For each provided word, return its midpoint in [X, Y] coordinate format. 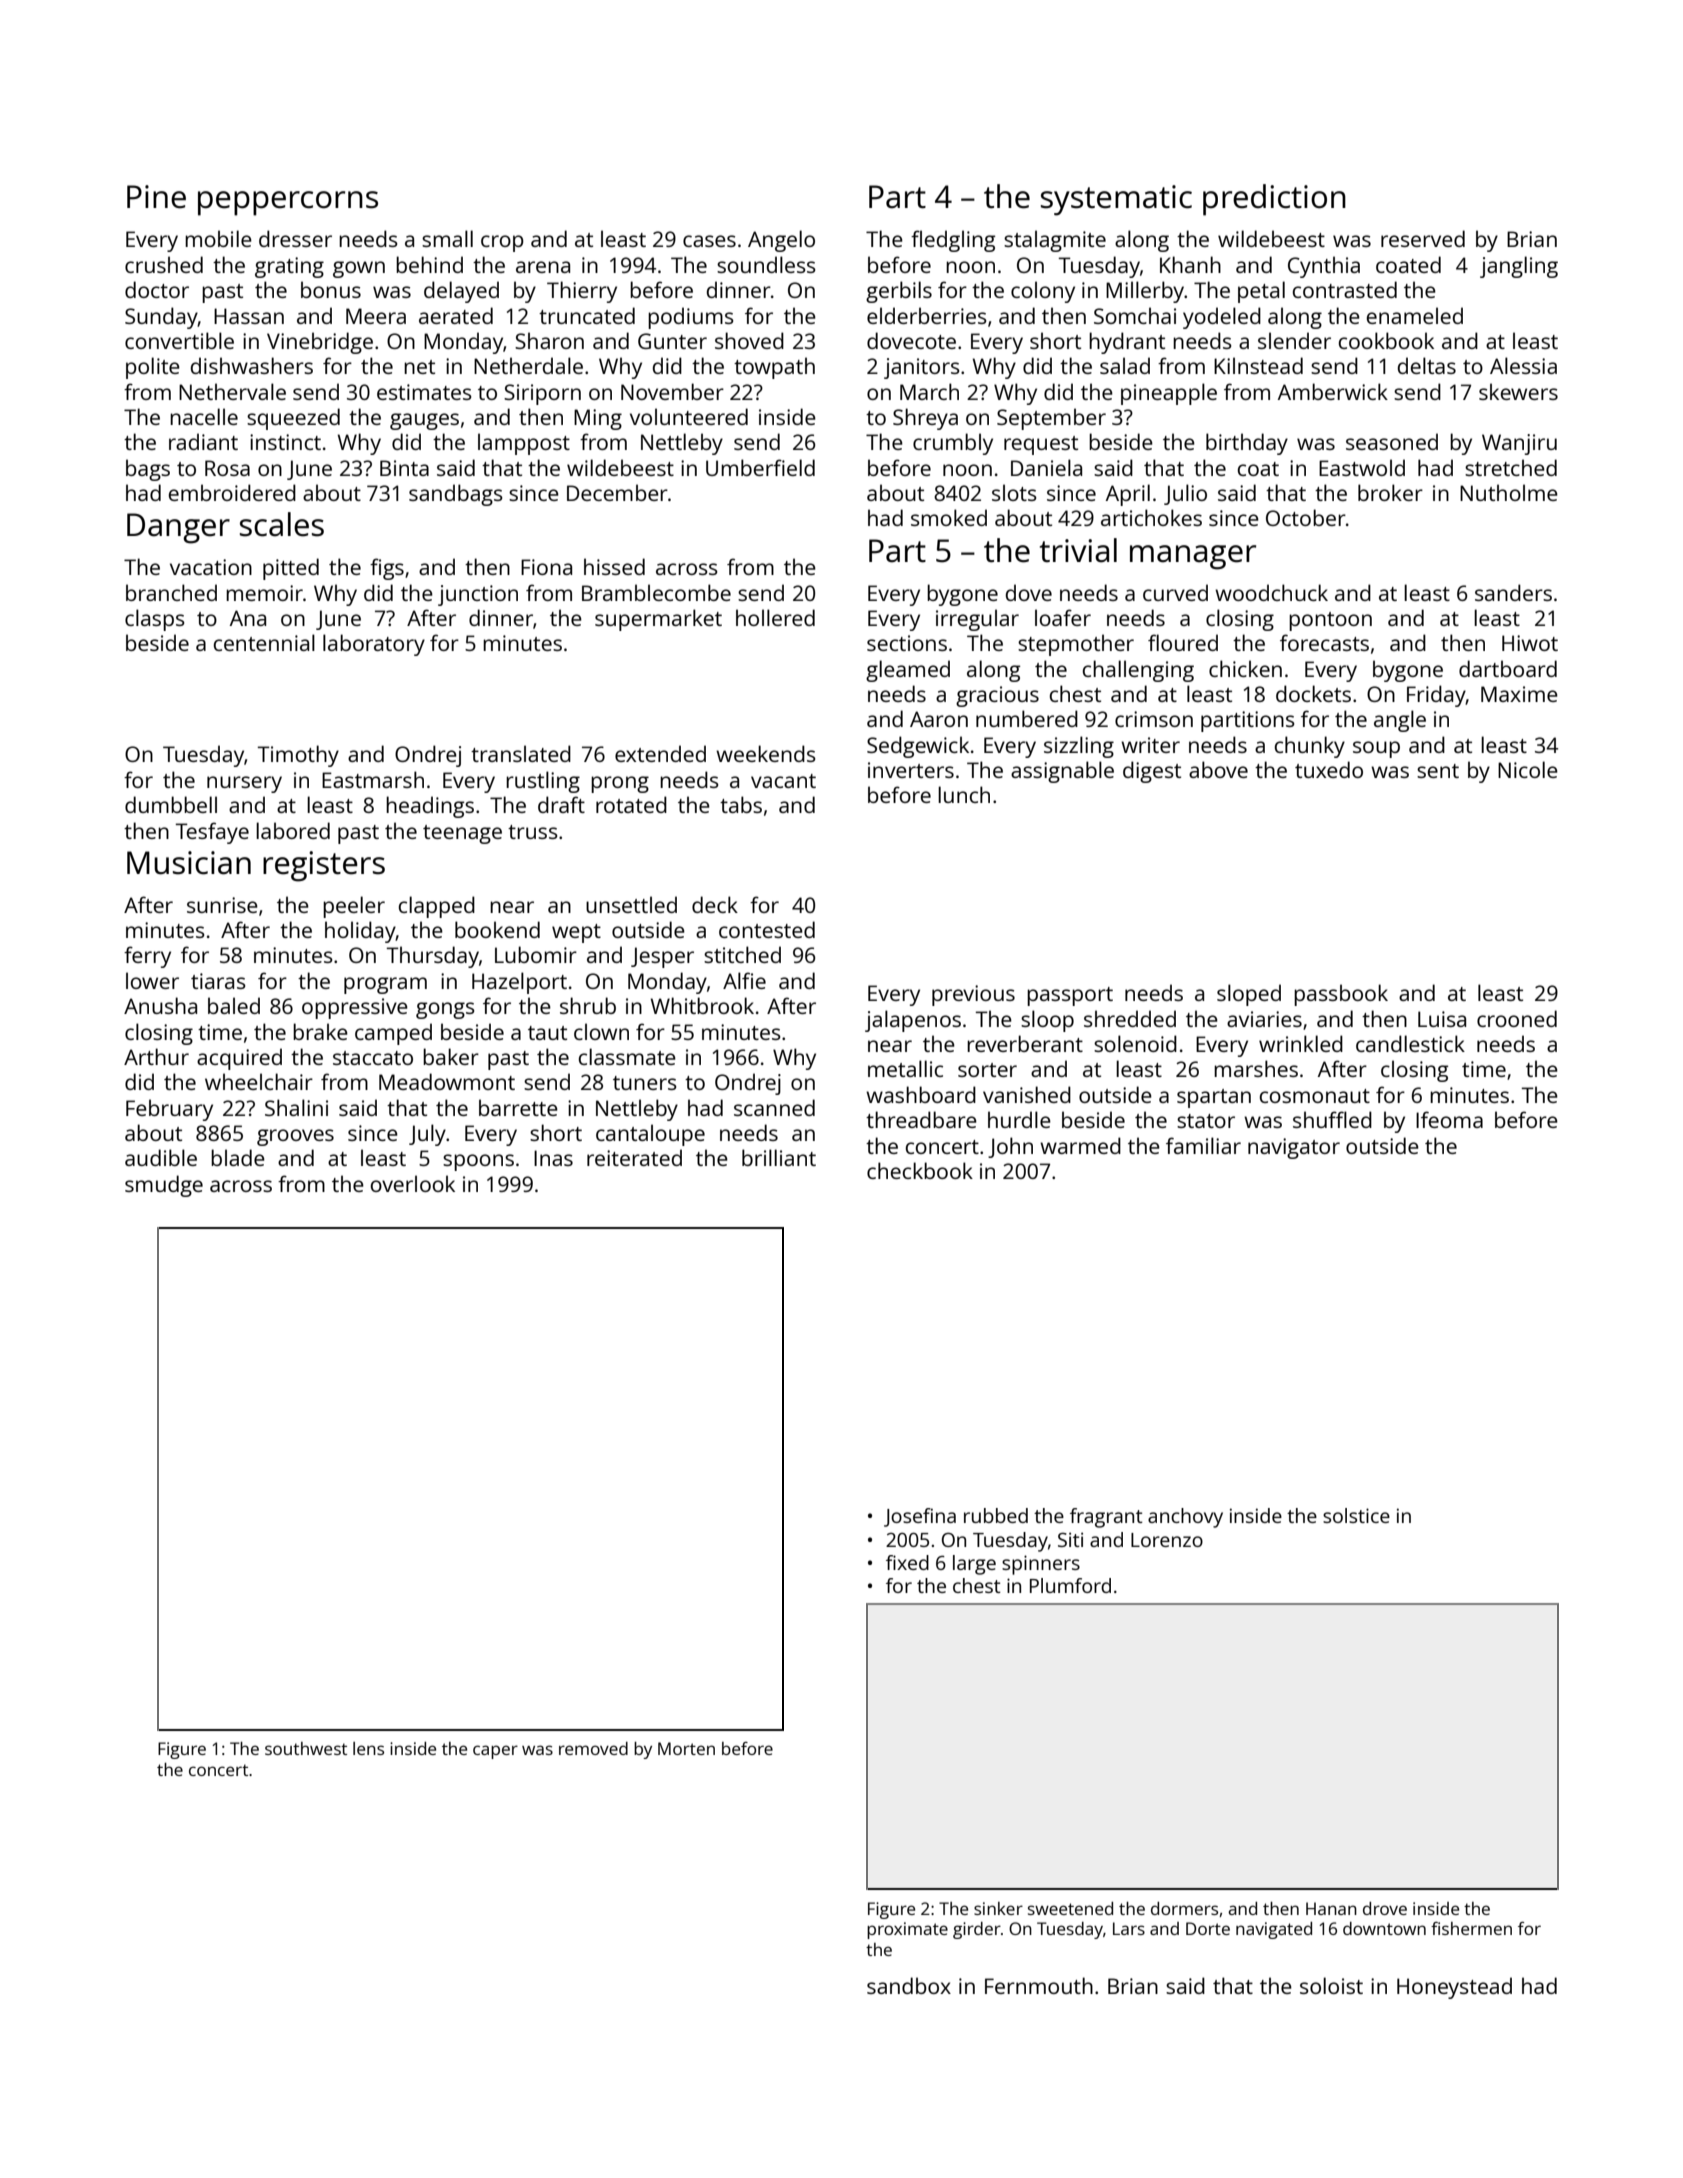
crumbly [953, 444]
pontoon [1330, 621]
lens [368, 1748]
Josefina [920, 1517]
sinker [998, 1908]
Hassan [249, 316]
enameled [1415, 315]
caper [495, 1752]
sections [907, 643]
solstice [1356, 1515]
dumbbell [171, 804]
